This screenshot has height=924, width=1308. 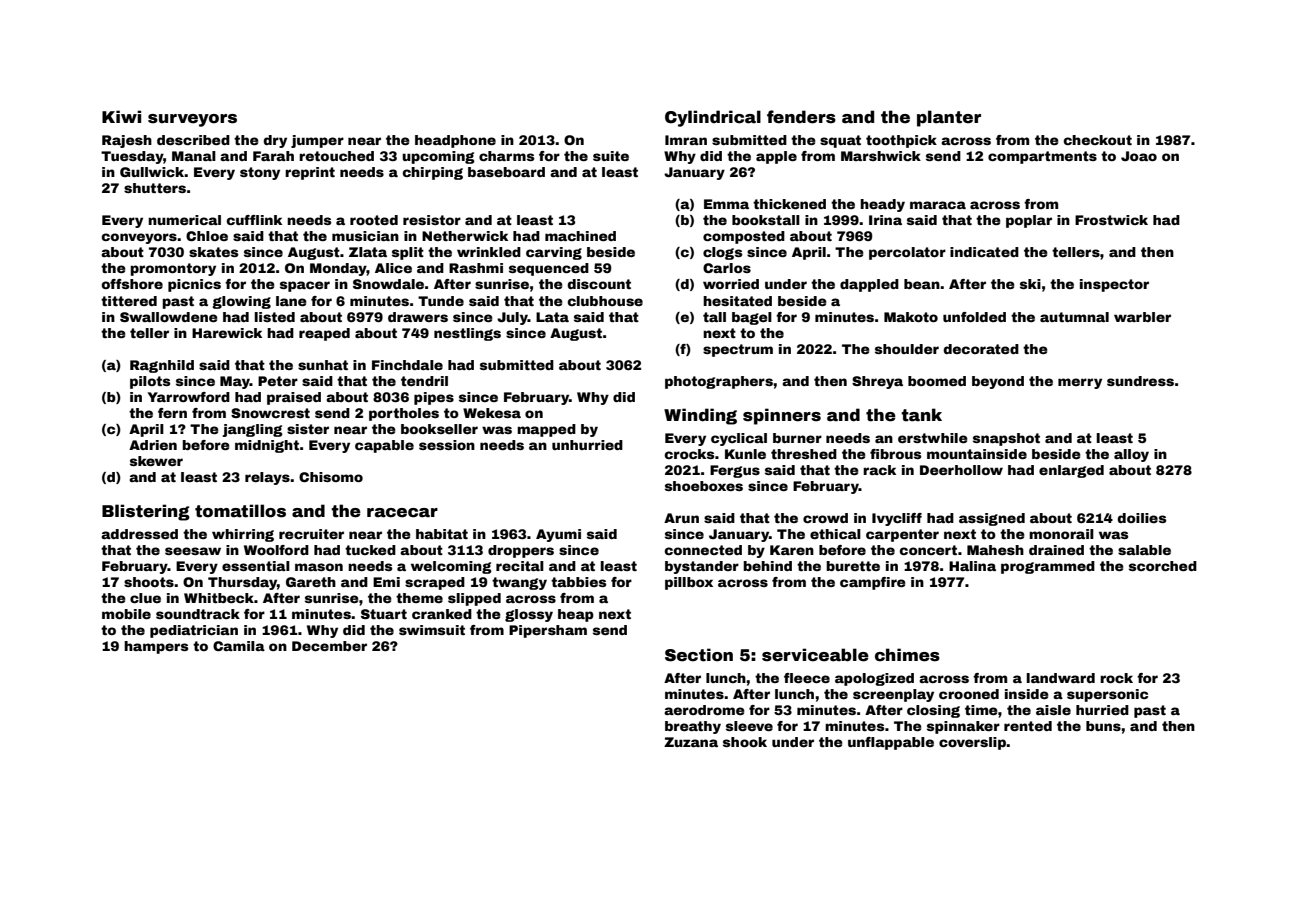 What do you see at coordinates (275, 141) in the screenshot?
I see `dry` at bounding box center [275, 141].
